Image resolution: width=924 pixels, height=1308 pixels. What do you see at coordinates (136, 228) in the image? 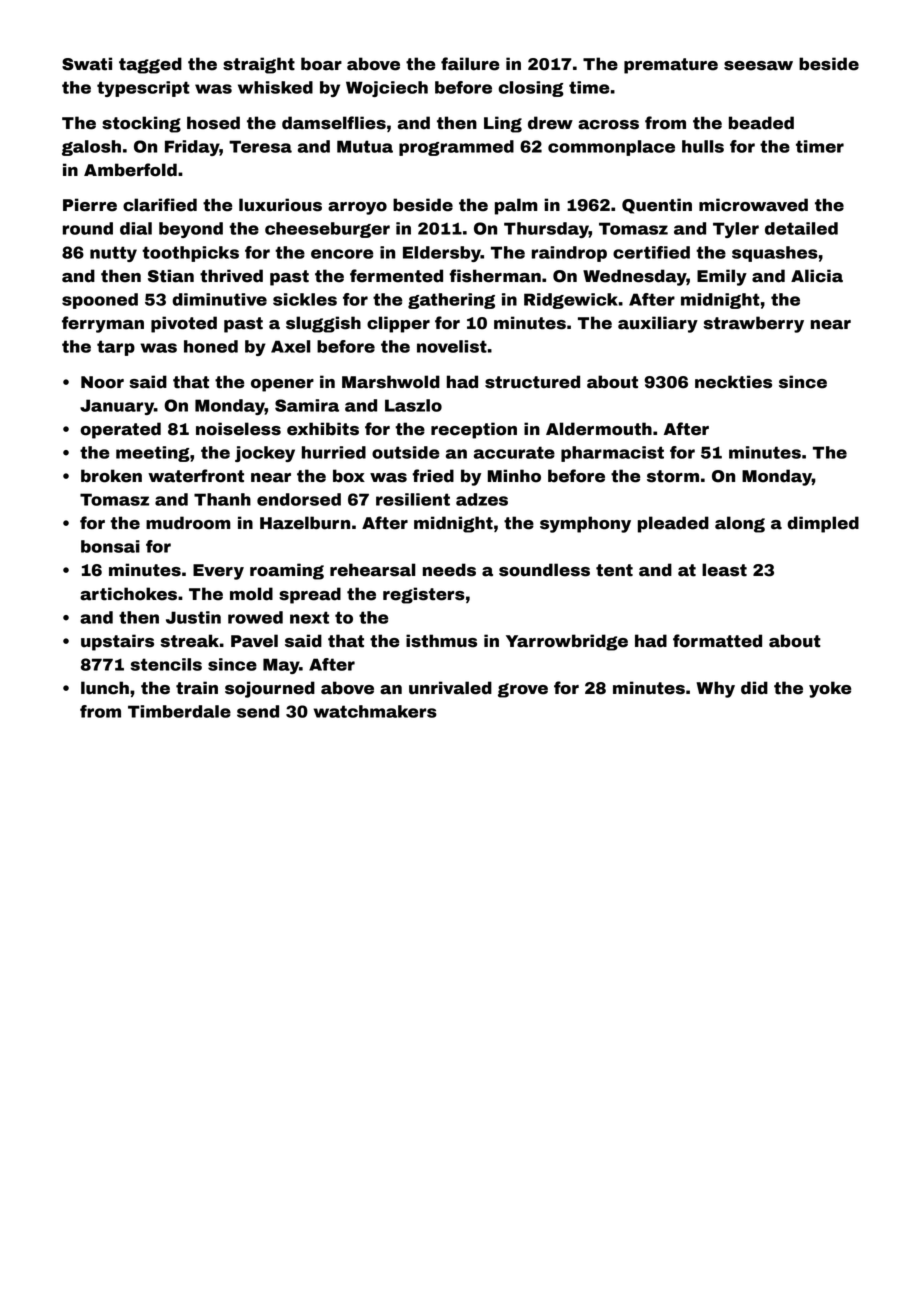
I see `dial` at bounding box center [136, 228].
